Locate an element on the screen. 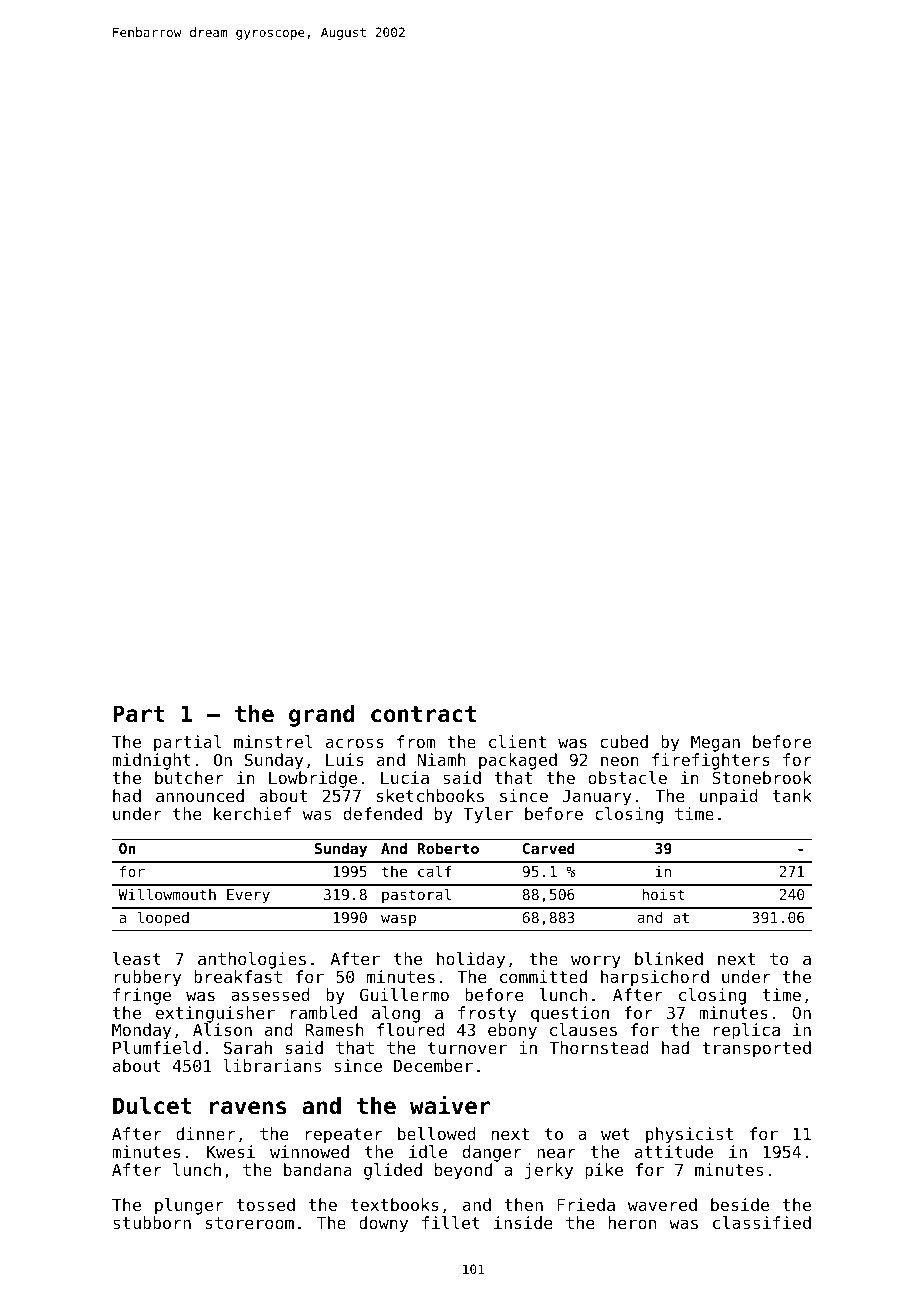 Image resolution: width=924 pixels, height=1308 pixels. minstrel is located at coordinates (273, 741).
